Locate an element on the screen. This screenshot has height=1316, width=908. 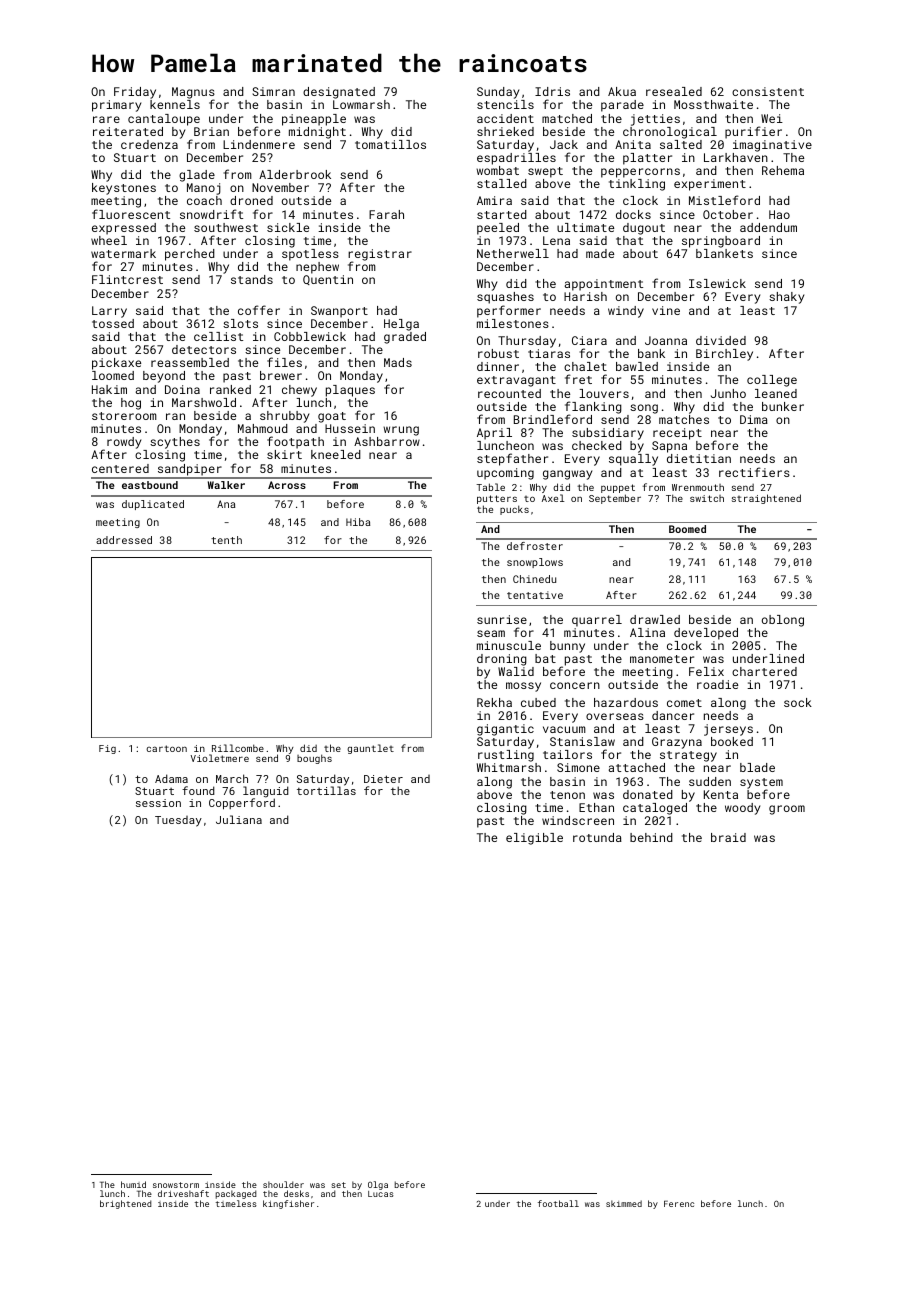
snowstorm is located at coordinates (176, 1185).
